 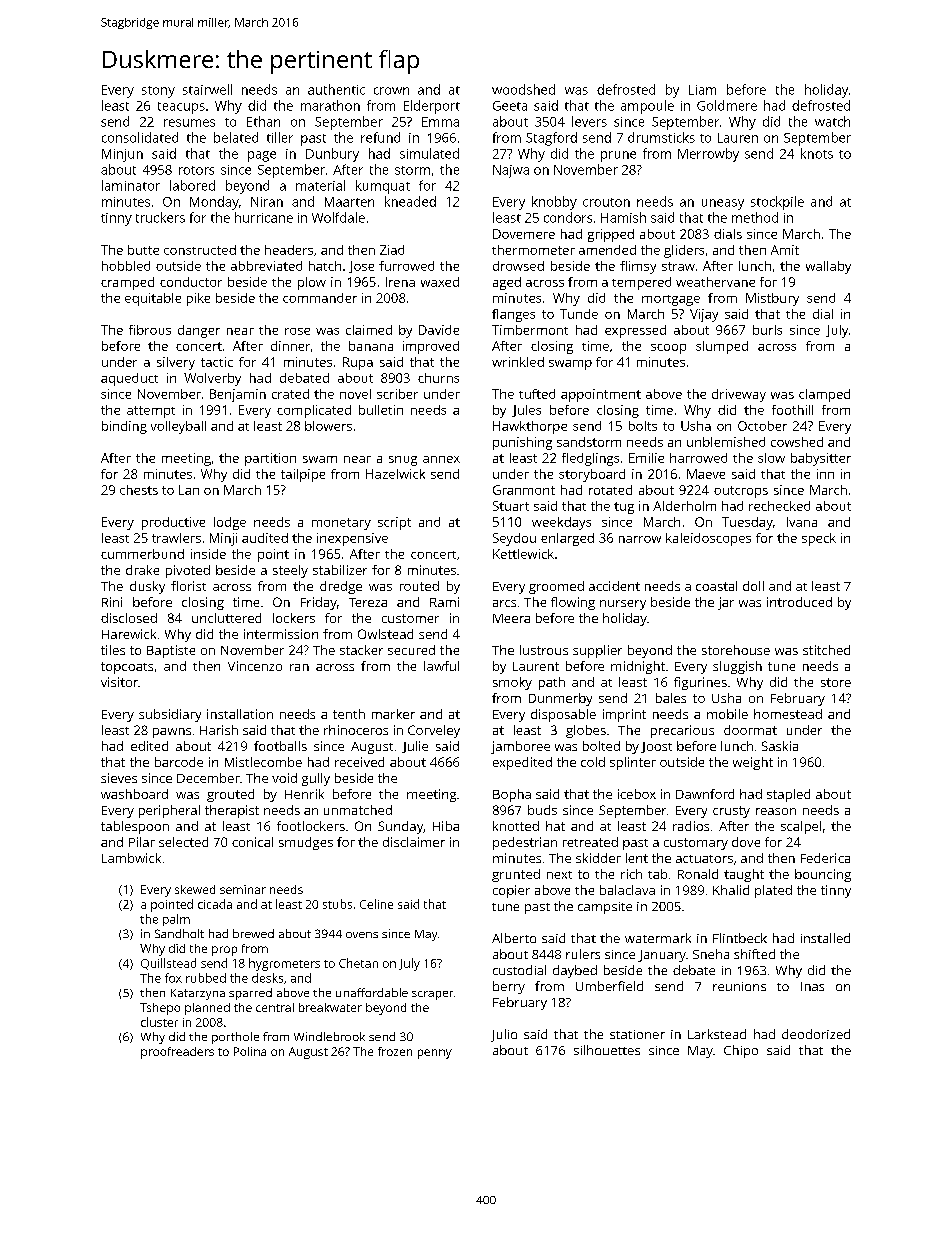 What do you see at coordinates (131, 185) in the image?
I see `laminator` at bounding box center [131, 185].
